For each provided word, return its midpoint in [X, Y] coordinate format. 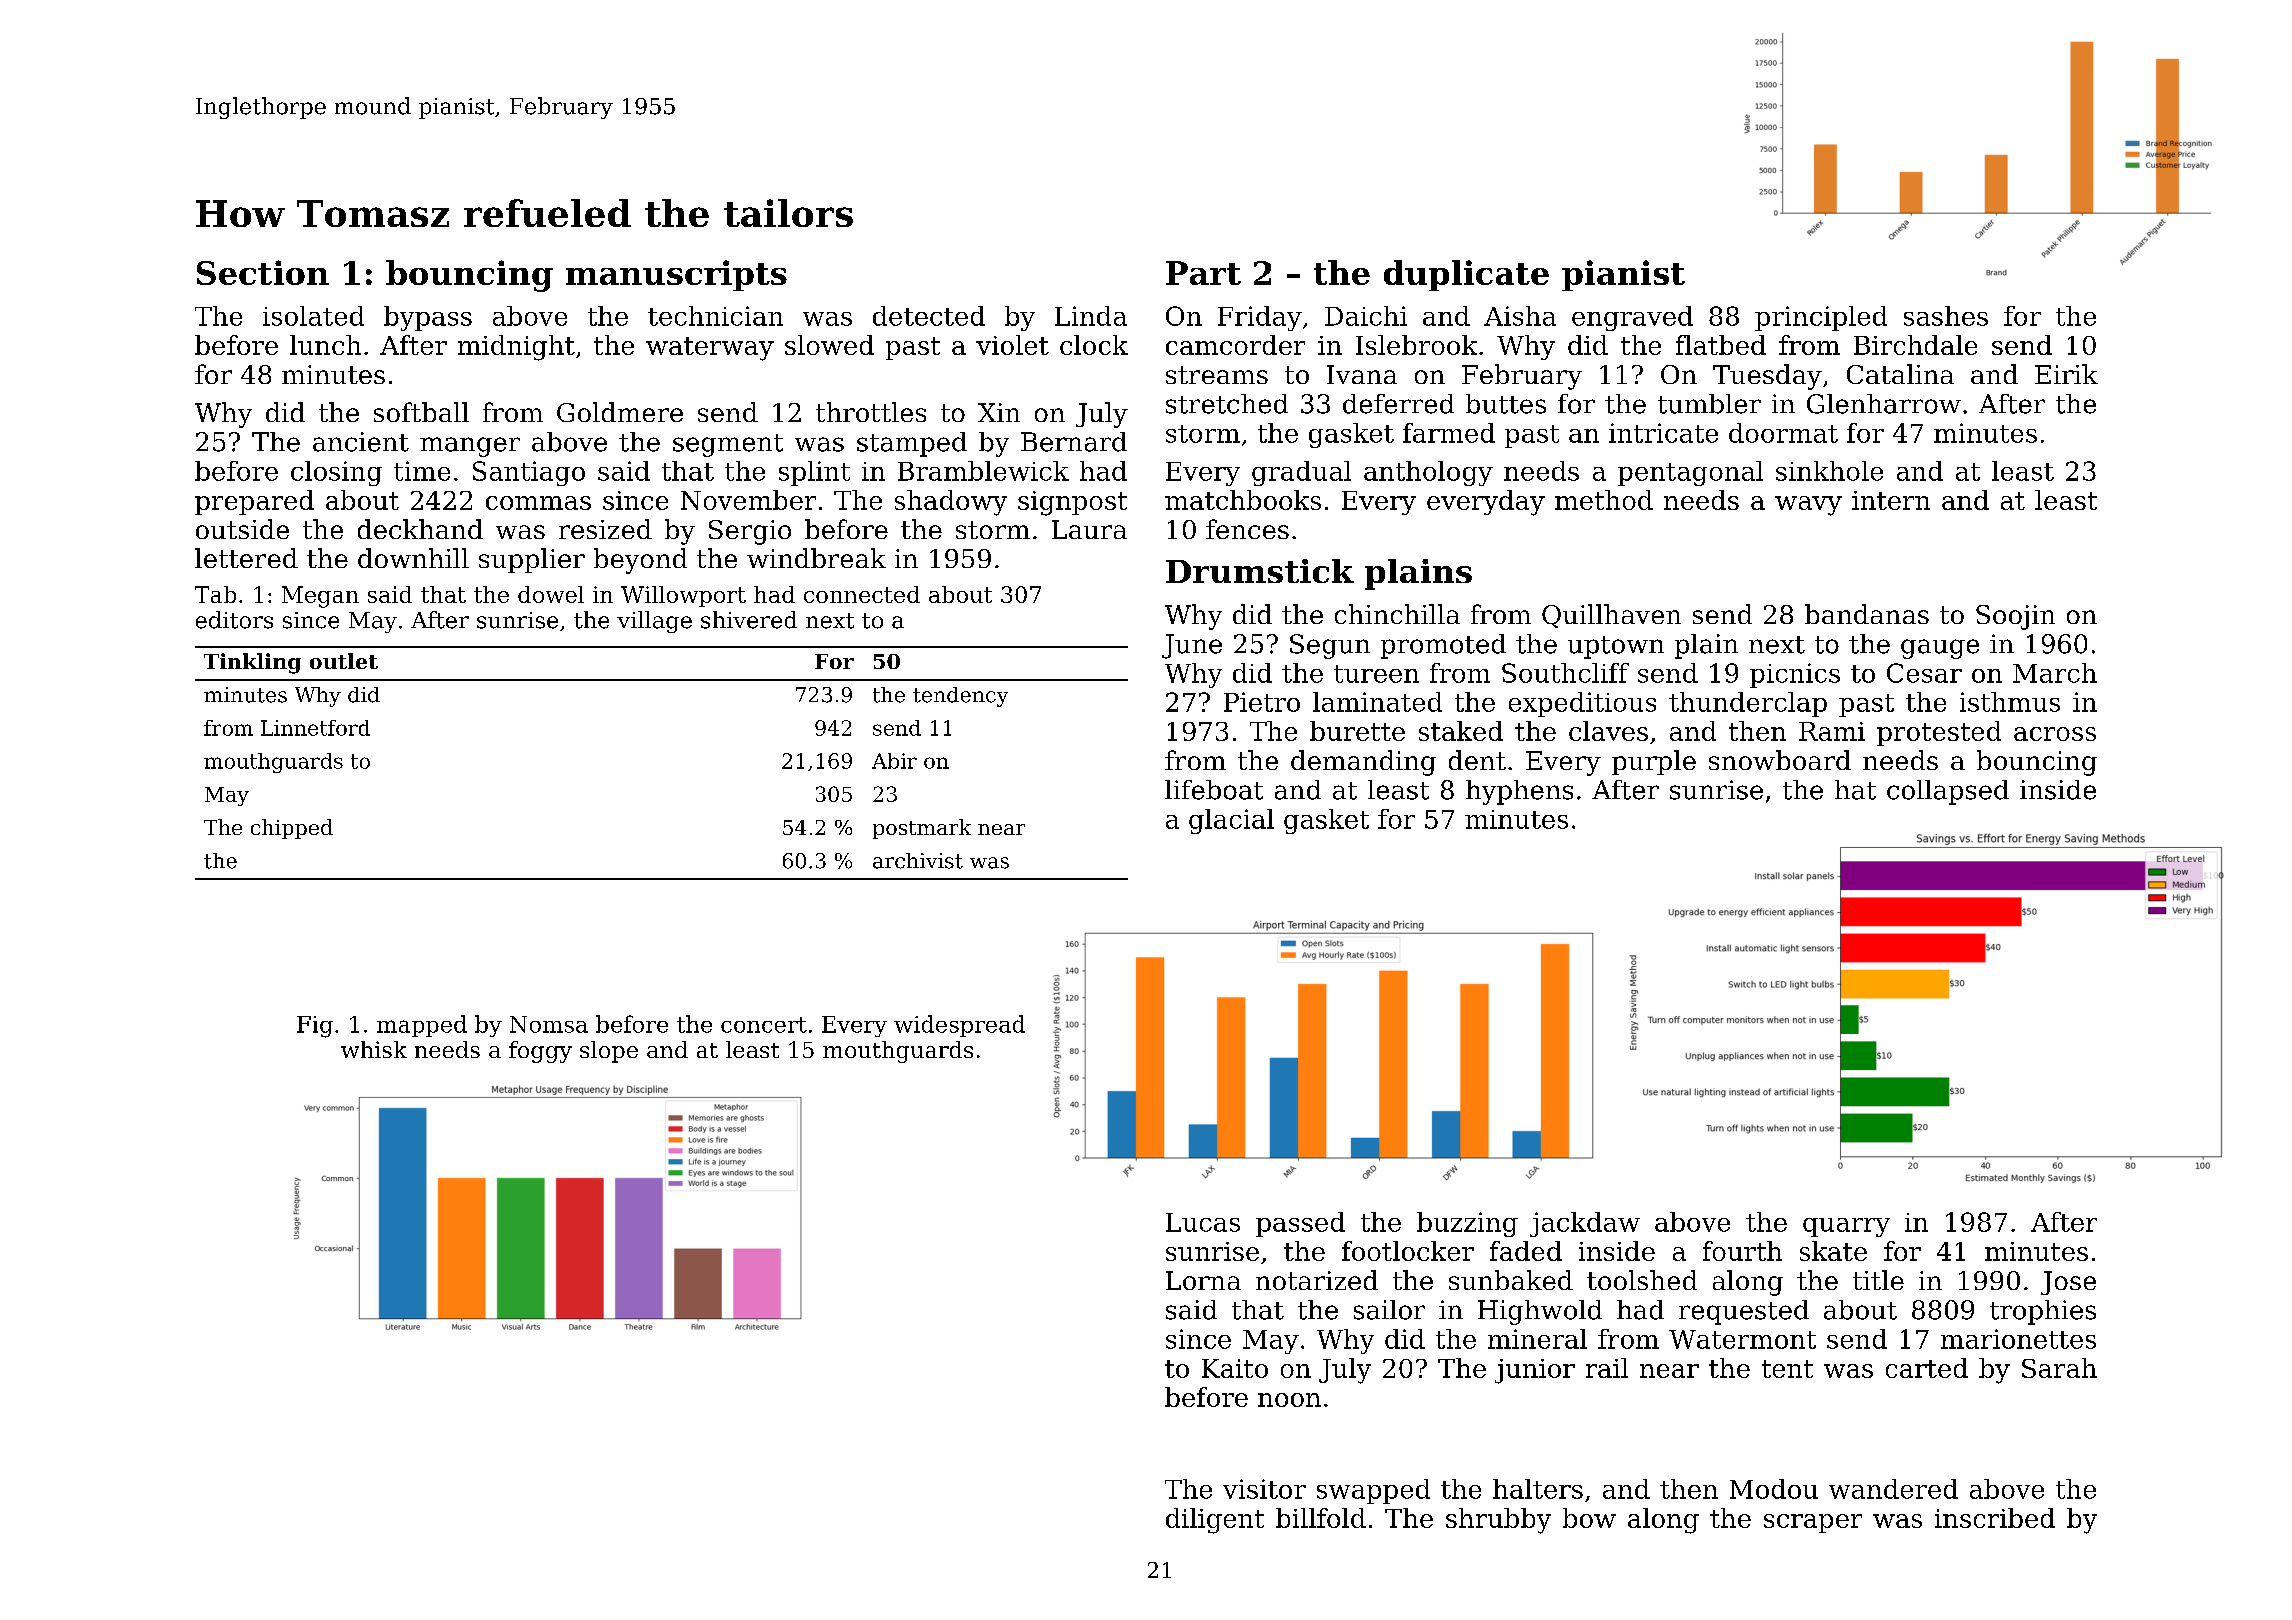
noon [1289, 1400]
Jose [2068, 1283]
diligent [1215, 1521]
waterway [710, 349]
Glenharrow [1884, 404]
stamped [912, 444]
